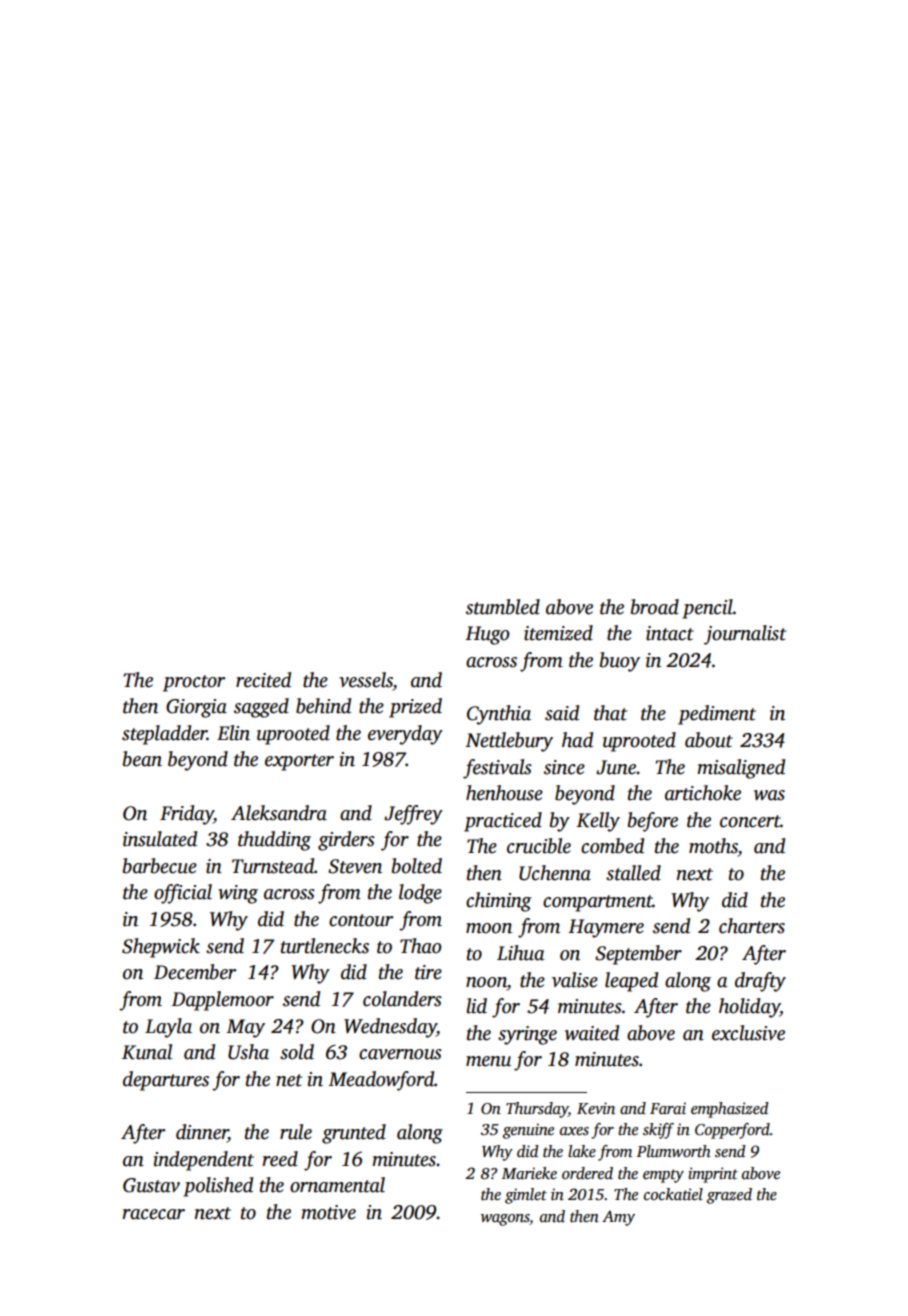 Image resolution: width=908 pixels, height=1316 pixels. I want to click on misaligned, so click(741, 769).
